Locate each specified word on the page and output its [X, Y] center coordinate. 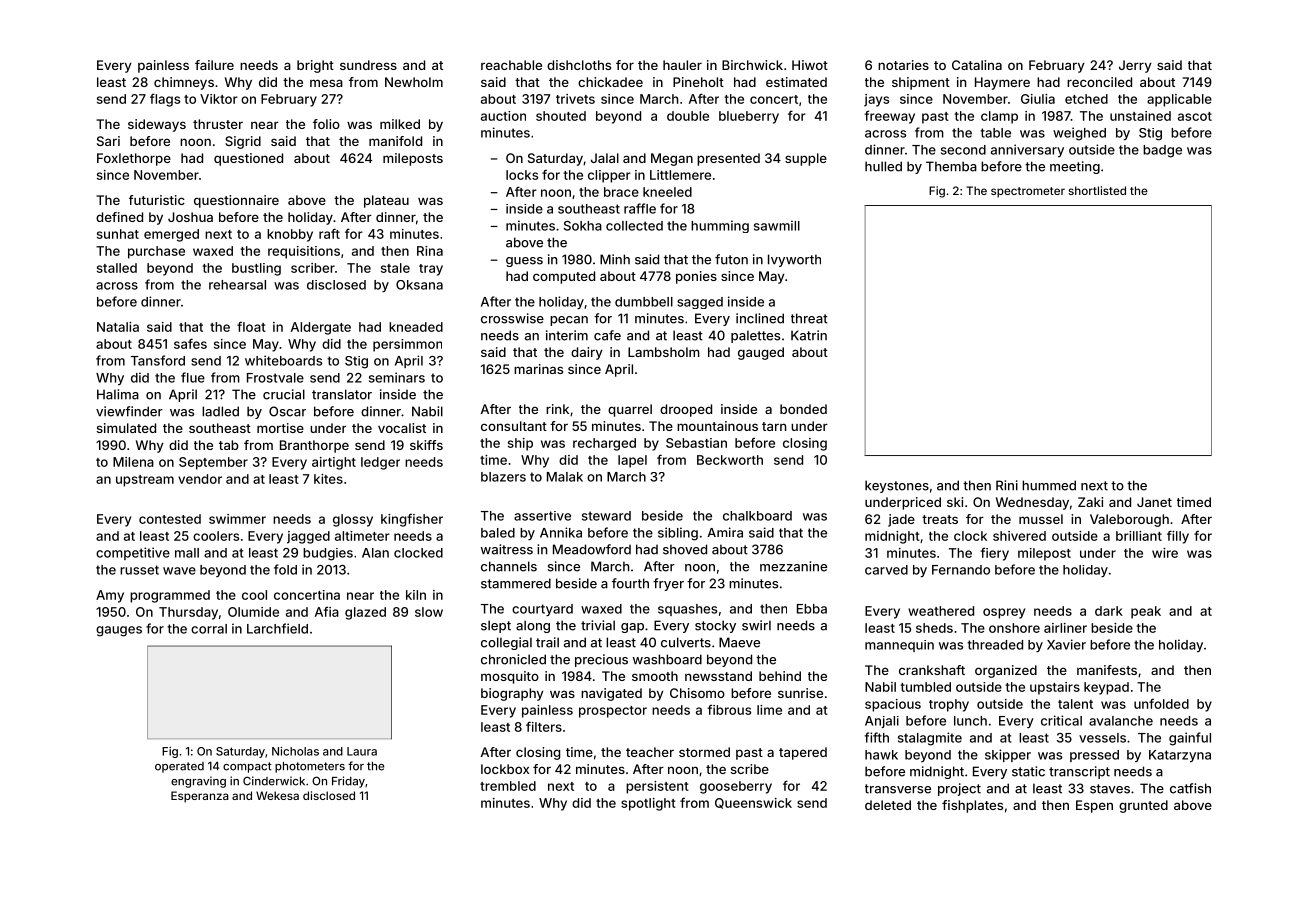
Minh [615, 259]
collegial [506, 643]
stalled [117, 268]
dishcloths [579, 65]
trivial [598, 625]
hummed [1049, 485]
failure [214, 65]
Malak [565, 477]
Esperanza [200, 797]
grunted [1143, 806]
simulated [126, 428]
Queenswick [753, 803]
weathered [941, 611]
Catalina [977, 65]
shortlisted [1097, 190]
